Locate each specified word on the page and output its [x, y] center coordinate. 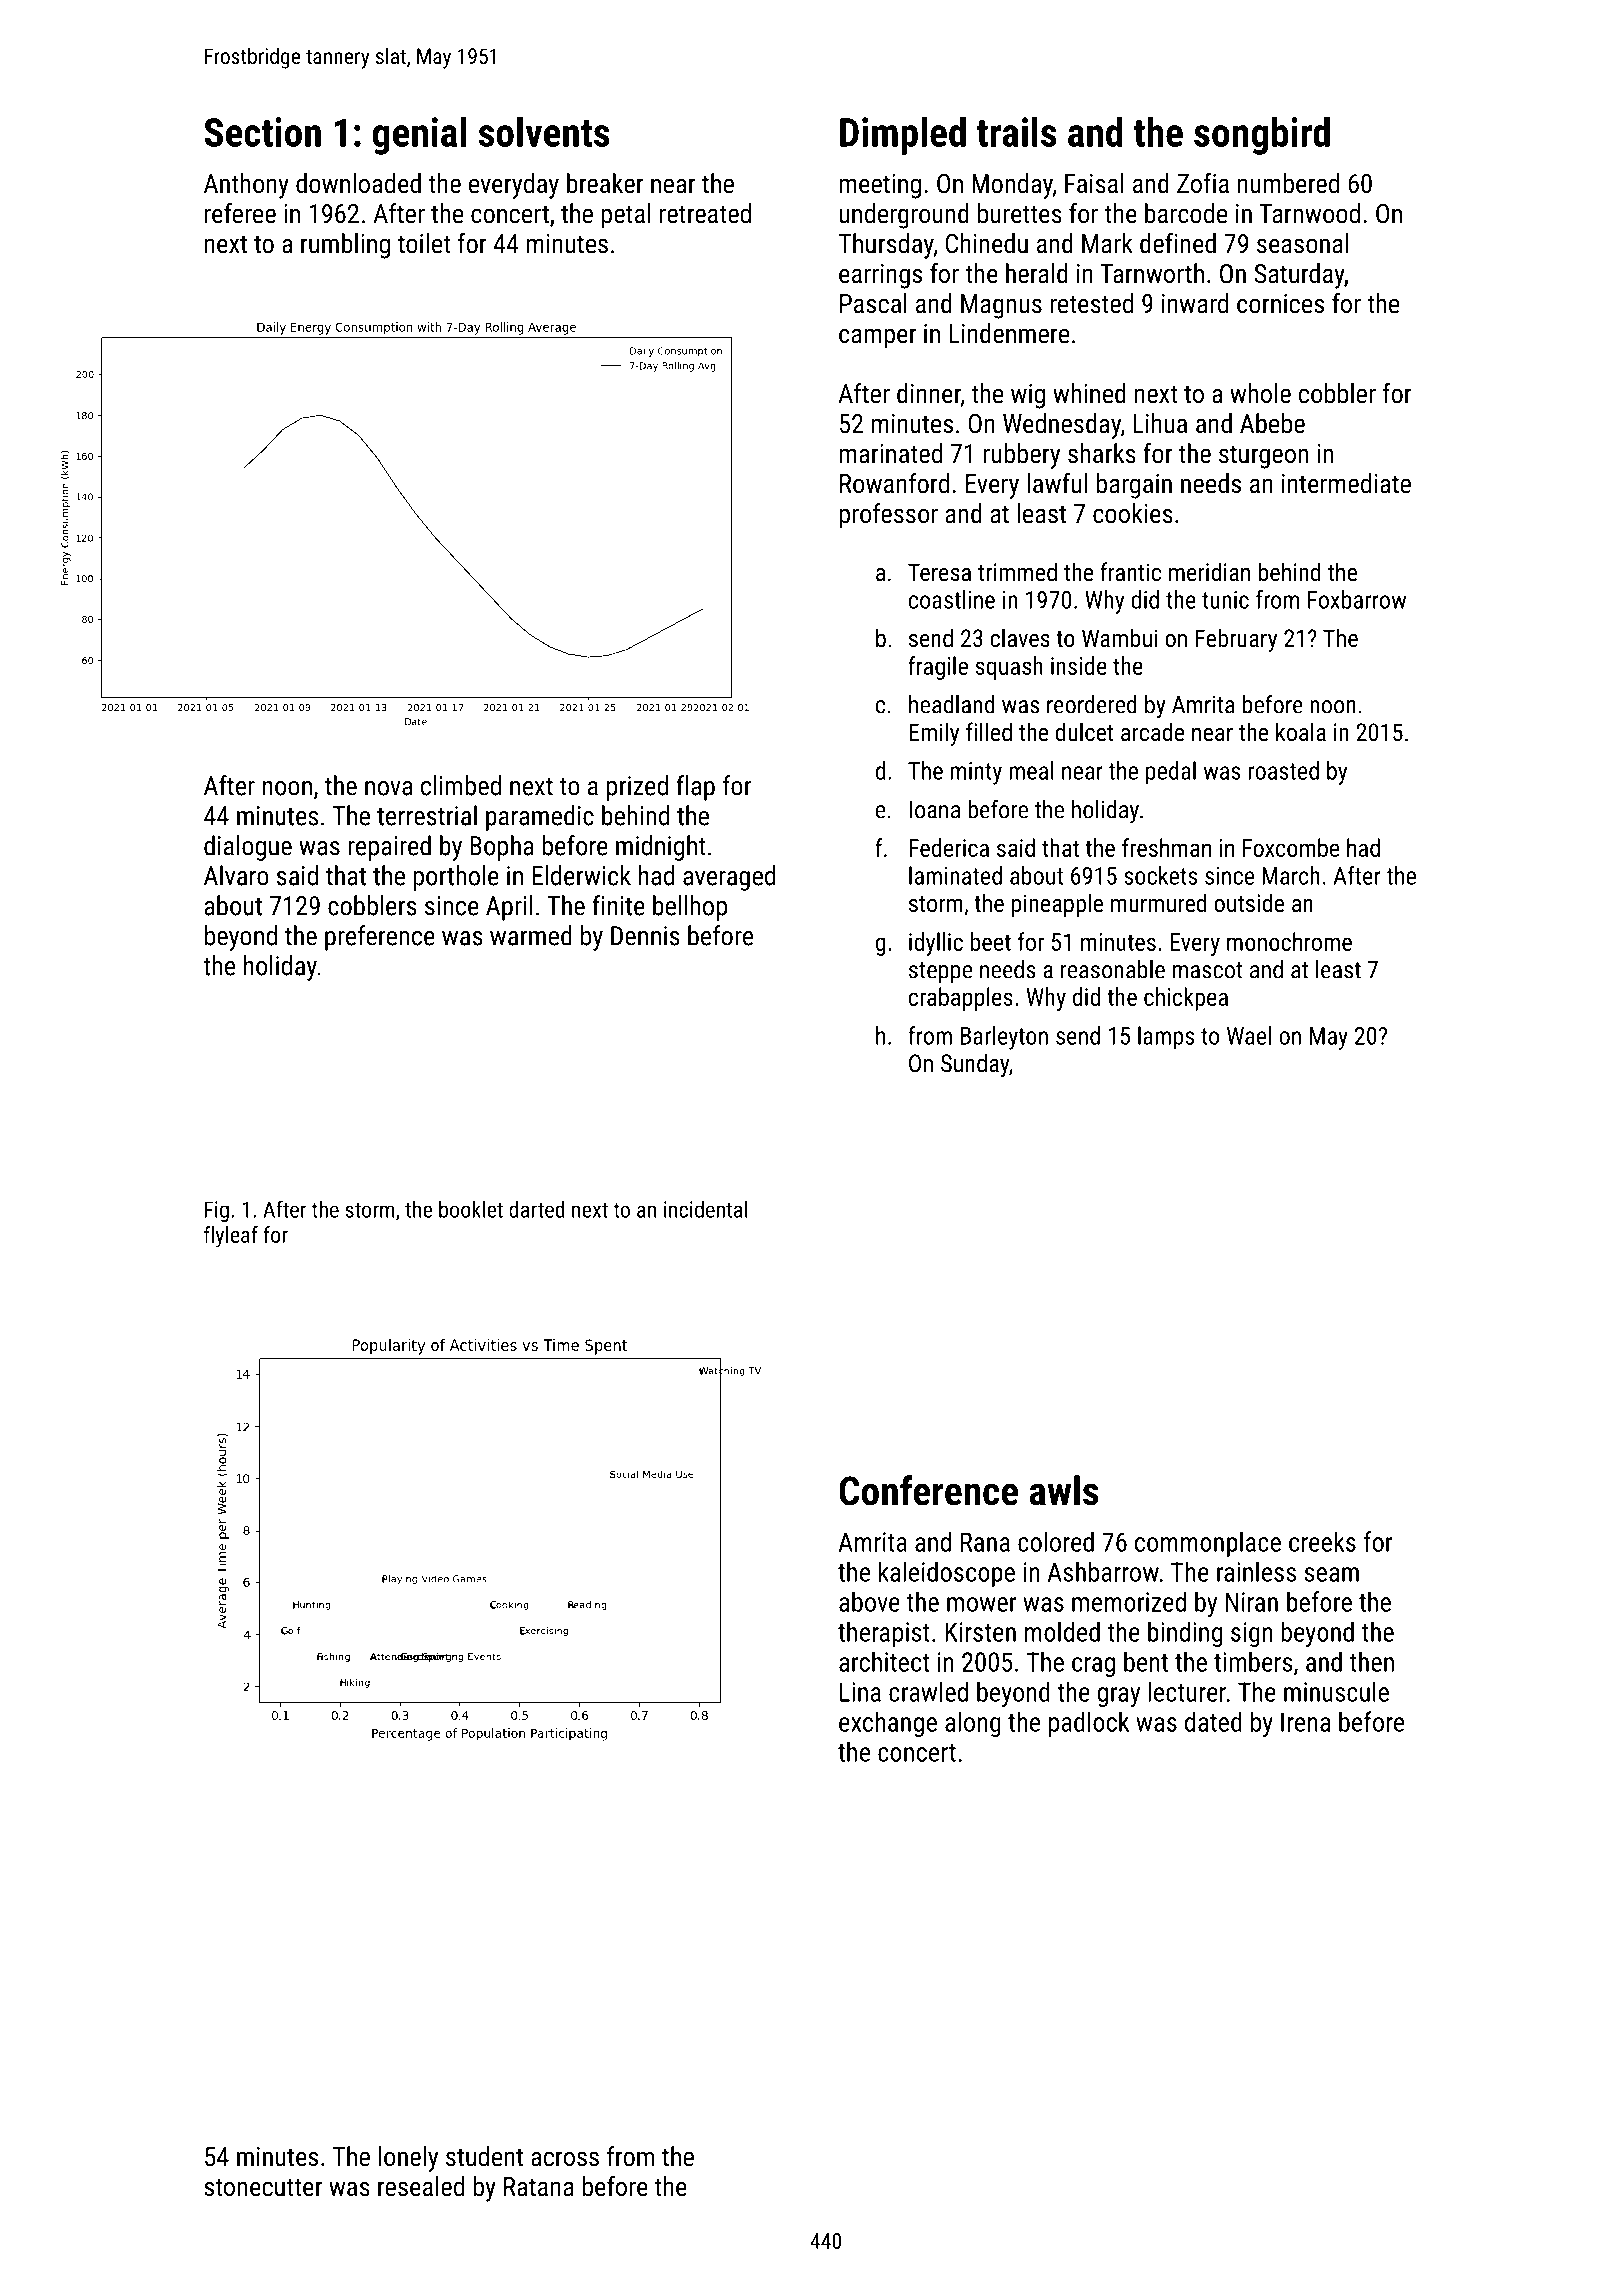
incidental [705, 1209]
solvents [544, 132]
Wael [1249, 1035]
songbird [1262, 136]
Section [262, 132]
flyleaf [231, 1237]
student [484, 2156]
